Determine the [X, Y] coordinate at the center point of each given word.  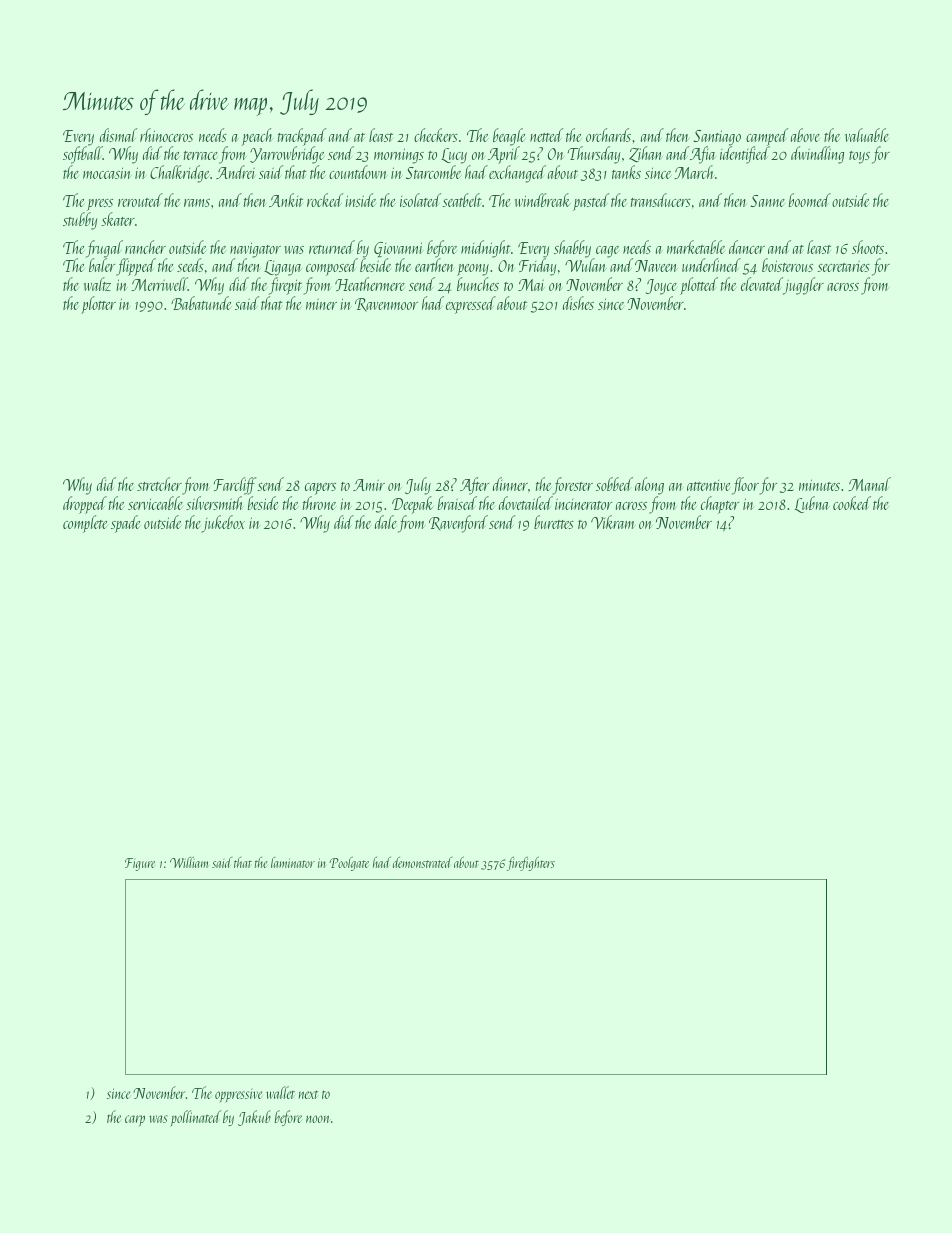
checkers [436, 135]
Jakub [254, 1118]
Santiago [717, 138]
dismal [118, 135]
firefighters [531, 864]
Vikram [613, 522]
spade [126, 524]
